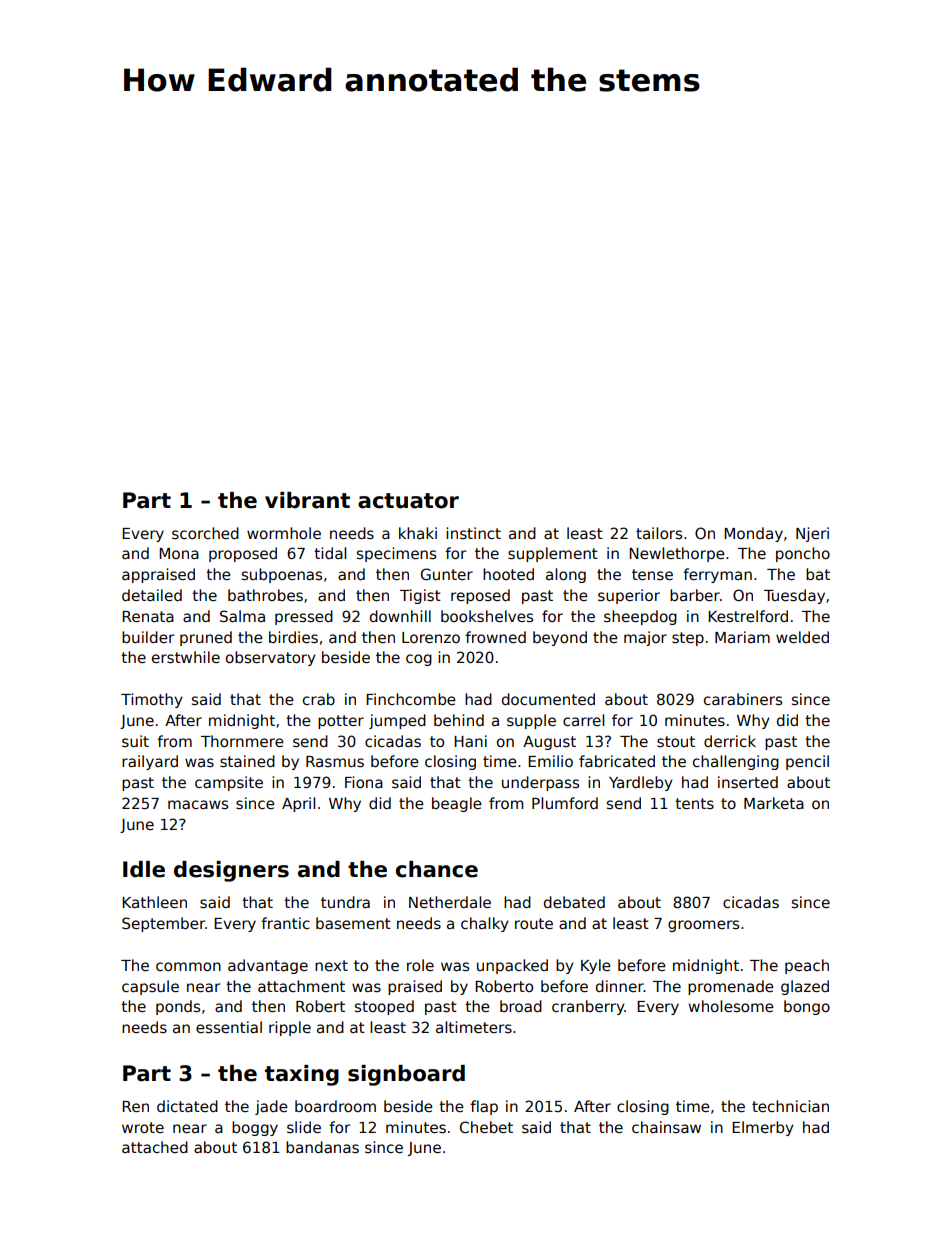 The height and width of the screenshot is (1233, 952). I want to click on downhill, so click(400, 616).
